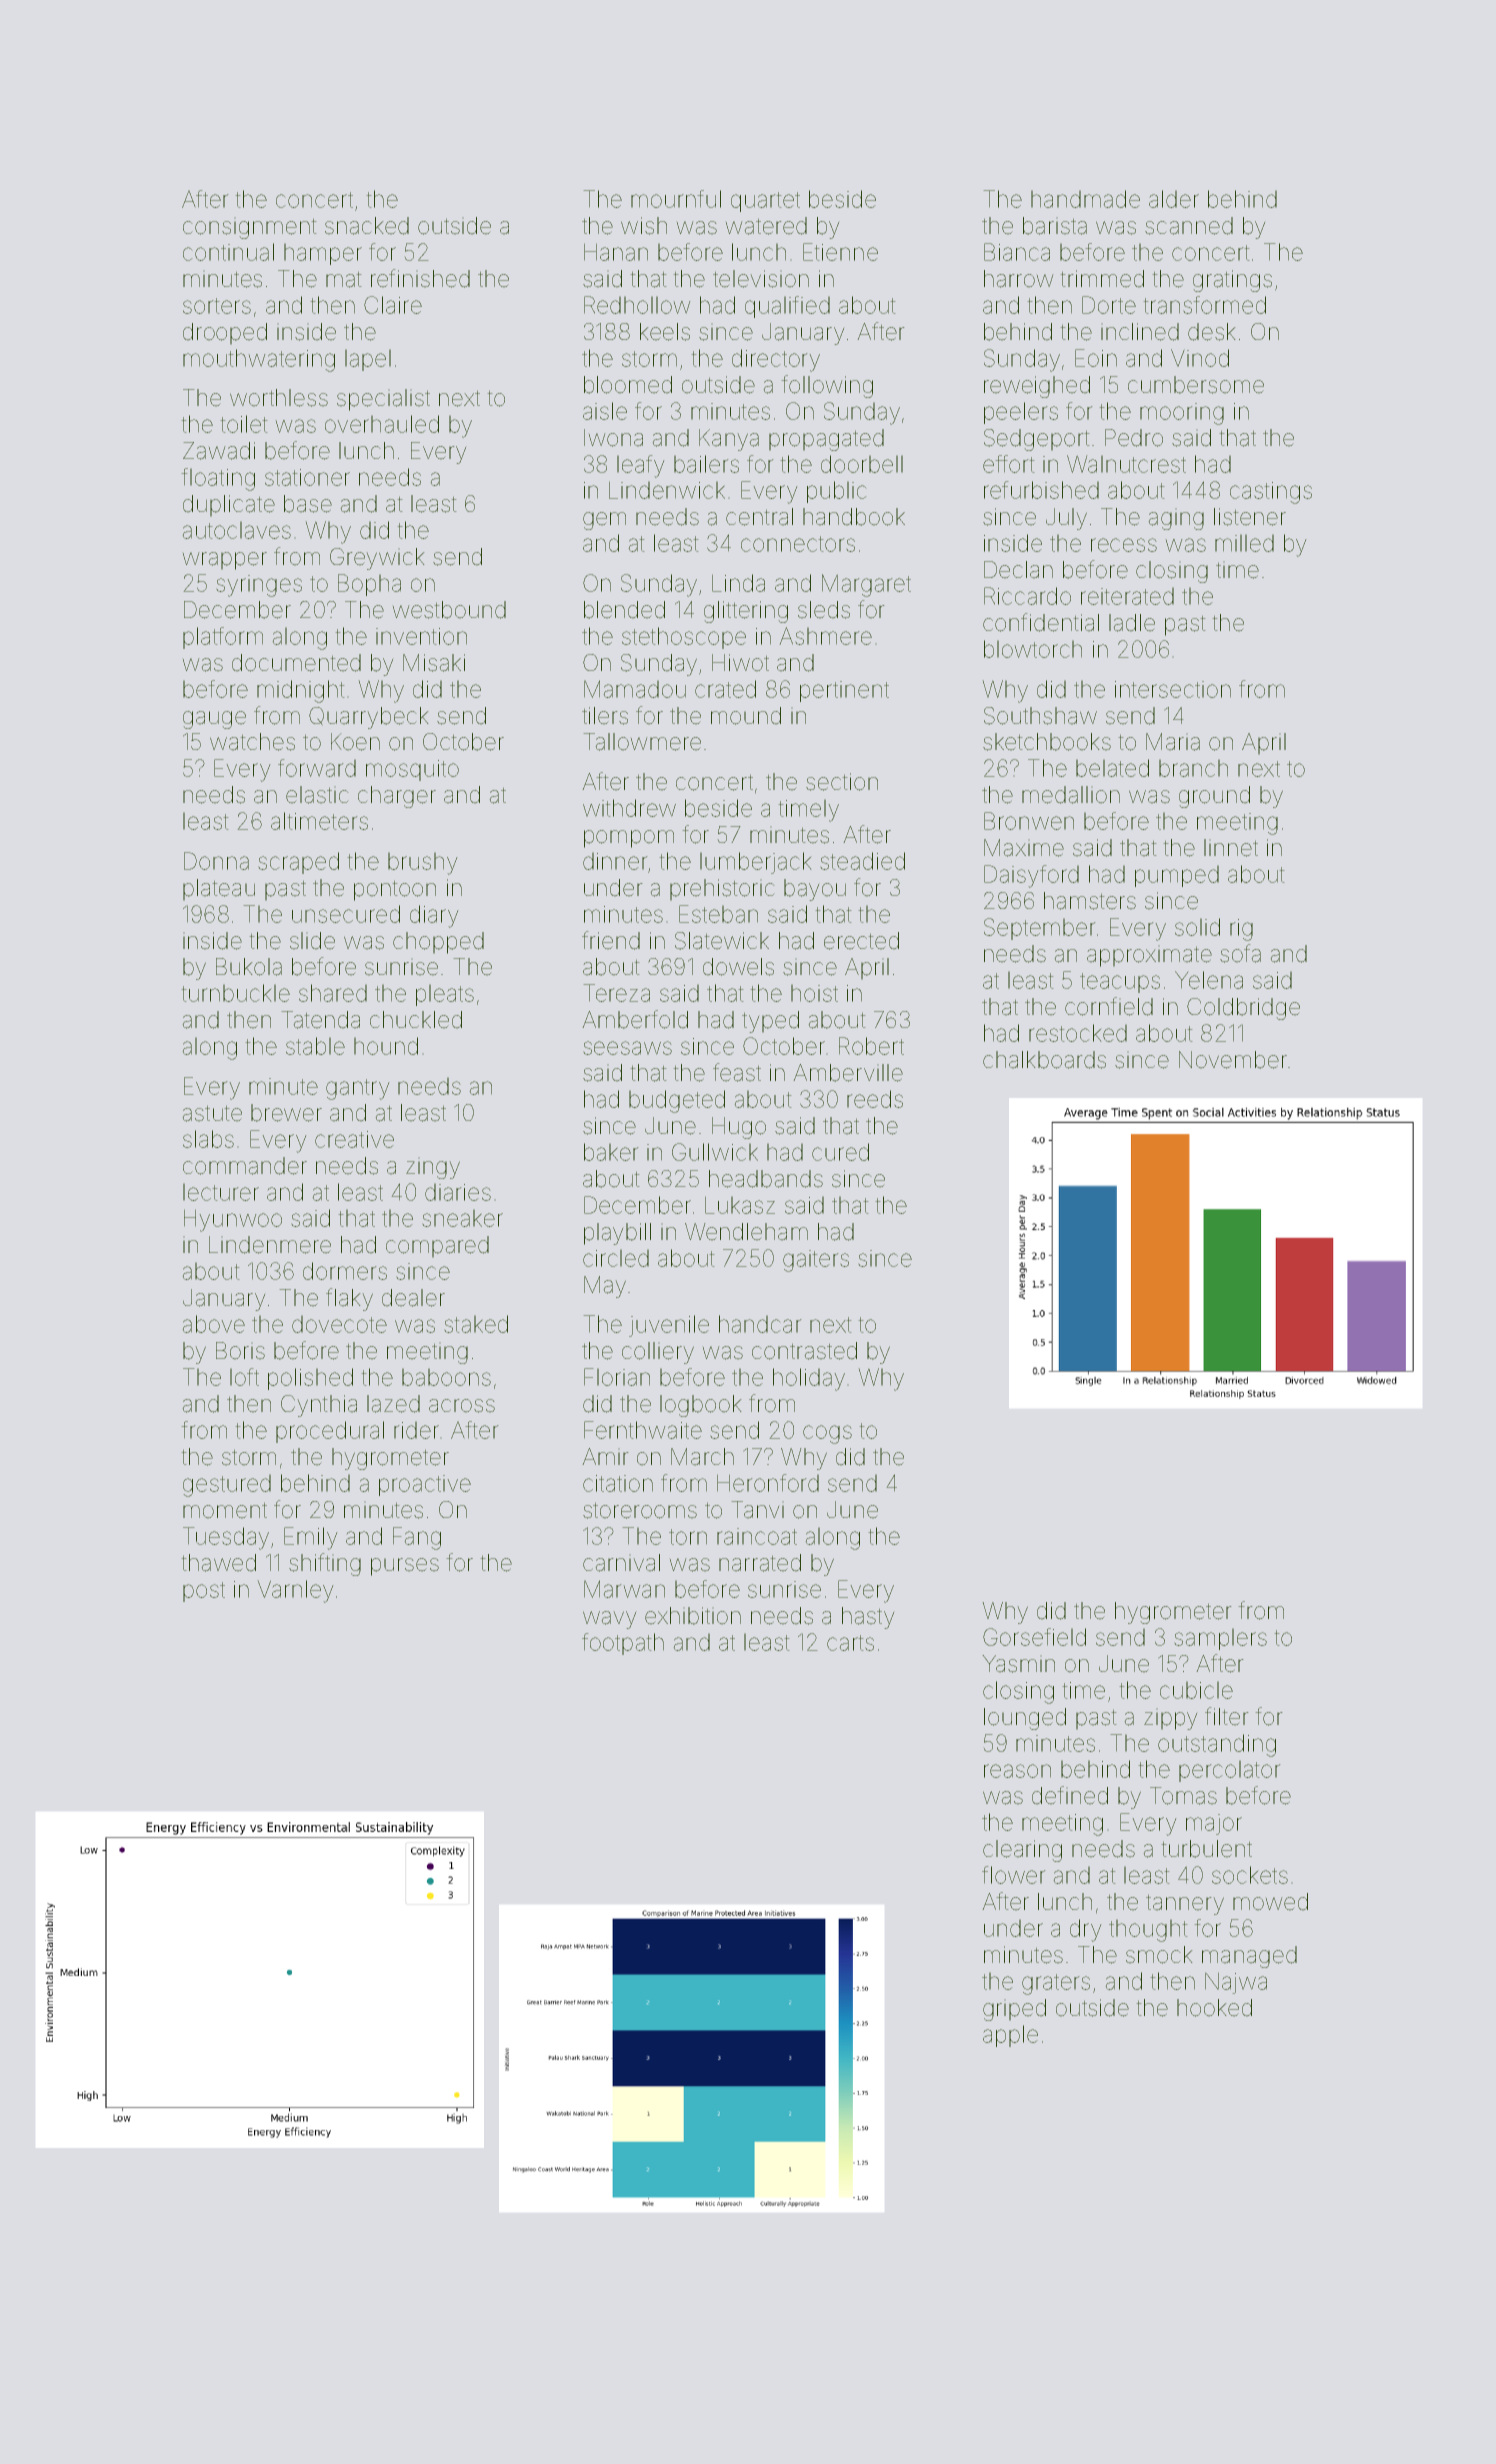 The height and width of the screenshot is (2464, 1496). What do you see at coordinates (270, 1245) in the screenshot?
I see `Lindenmere` at bounding box center [270, 1245].
